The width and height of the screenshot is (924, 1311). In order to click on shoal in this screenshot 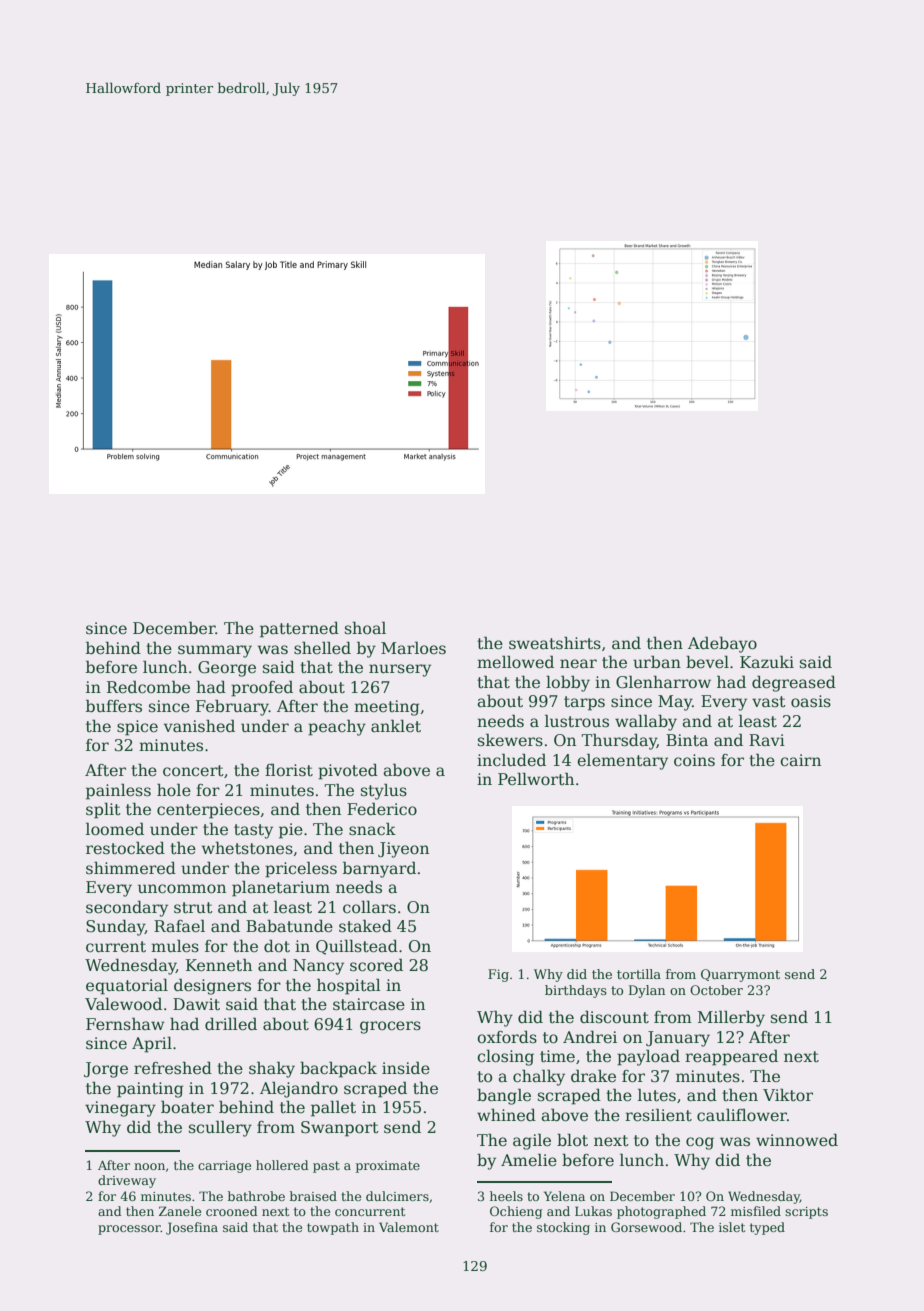, I will do `click(365, 628)`.
